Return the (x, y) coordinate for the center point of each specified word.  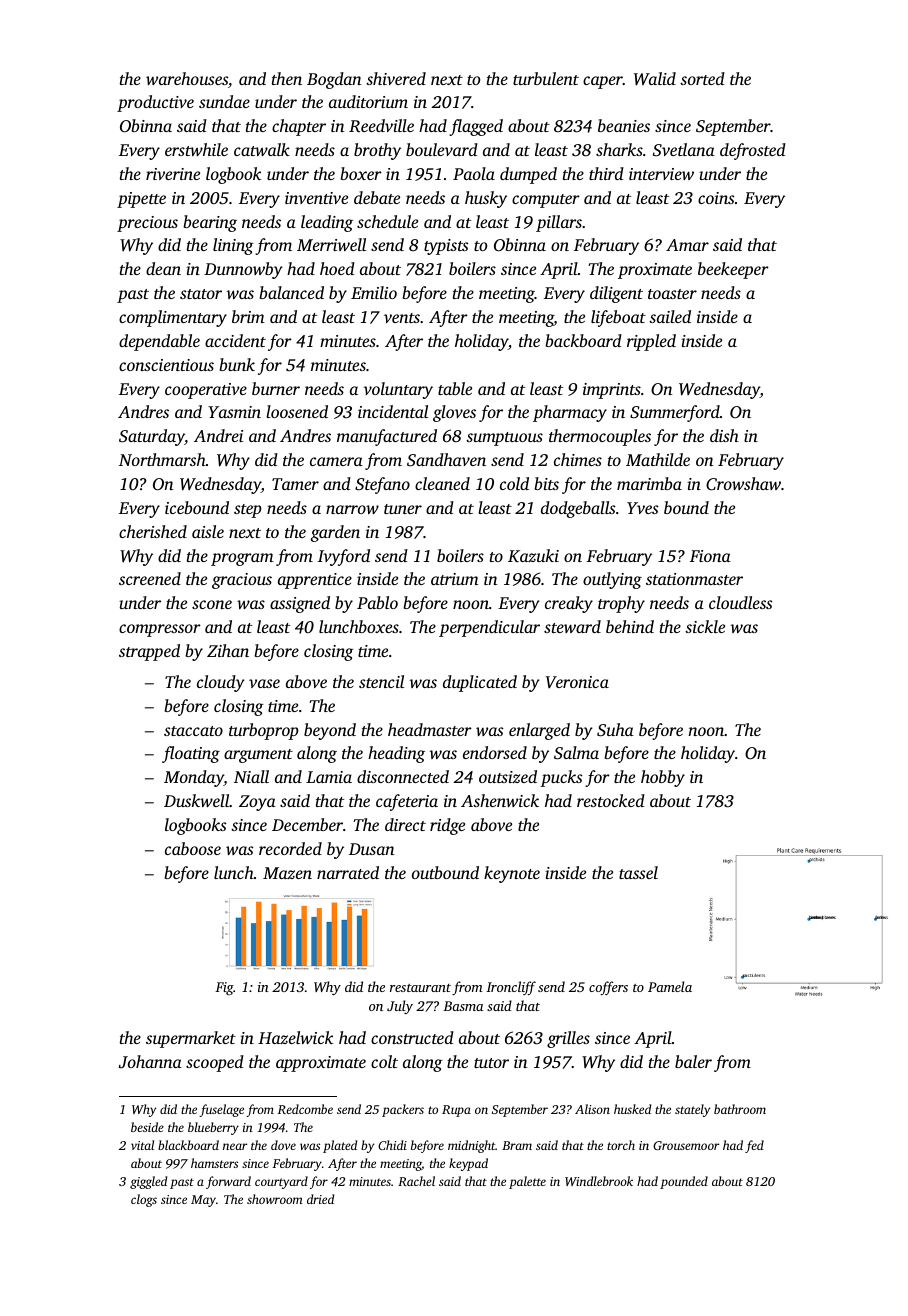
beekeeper (733, 270)
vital (142, 1145)
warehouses (187, 78)
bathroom (740, 1109)
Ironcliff (511, 988)
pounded (684, 1182)
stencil (381, 681)
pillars (559, 223)
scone (212, 604)
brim (248, 316)
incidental (393, 411)
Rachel (416, 1181)
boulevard (442, 149)
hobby (663, 778)
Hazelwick (295, 1037)
